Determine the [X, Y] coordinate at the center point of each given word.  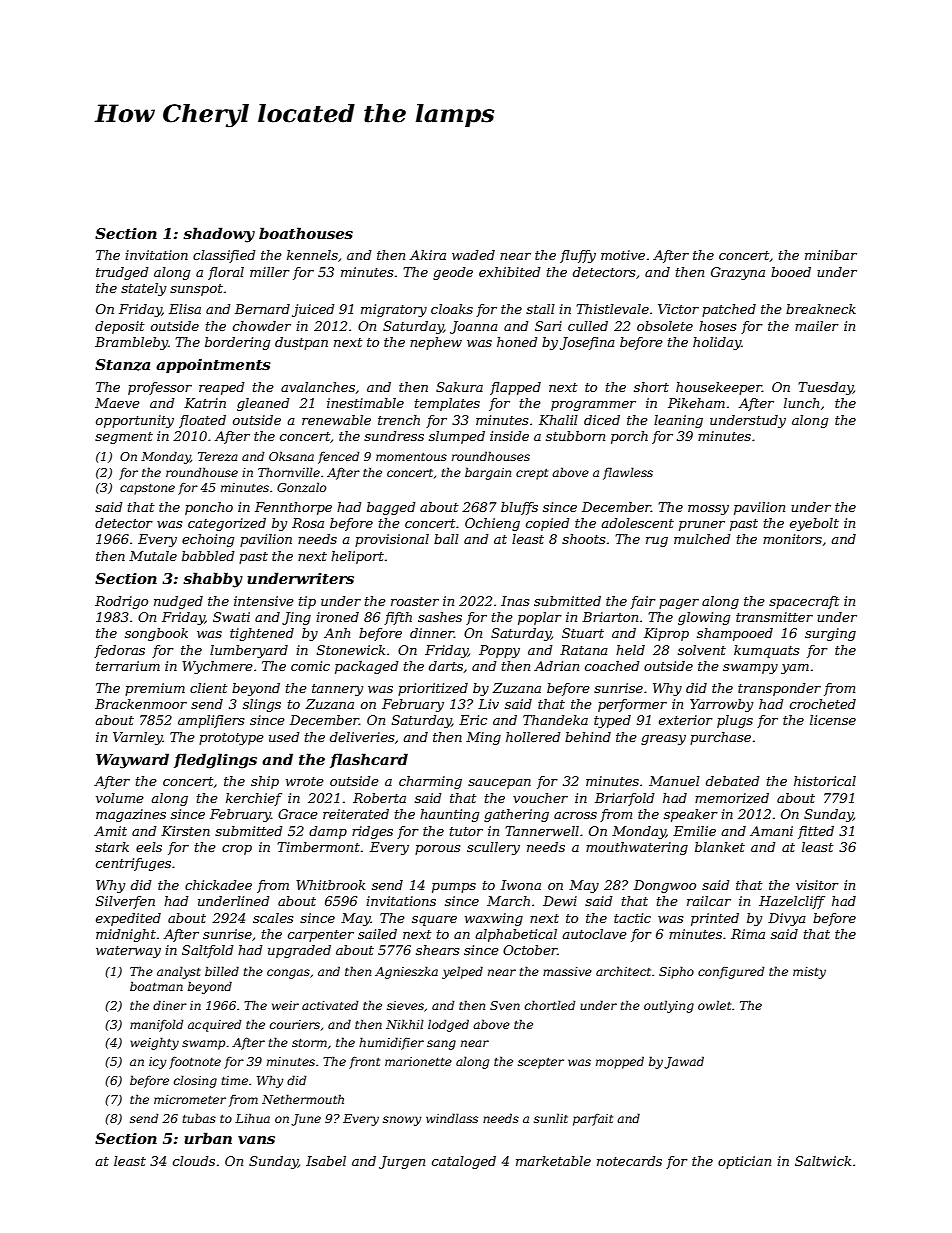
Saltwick [823, 1161]
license [833, 720]
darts [446, 666]
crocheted [823, 704]
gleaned [263, 404]
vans [256, 1140]
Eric [473, 720]
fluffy [578, 256]
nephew [436, 343]
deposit [119, 327]
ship [265, 782]
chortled [550, 1005]
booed [791, 272]
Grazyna [738, 273]
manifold [157, 1025]
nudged [178, 602]
